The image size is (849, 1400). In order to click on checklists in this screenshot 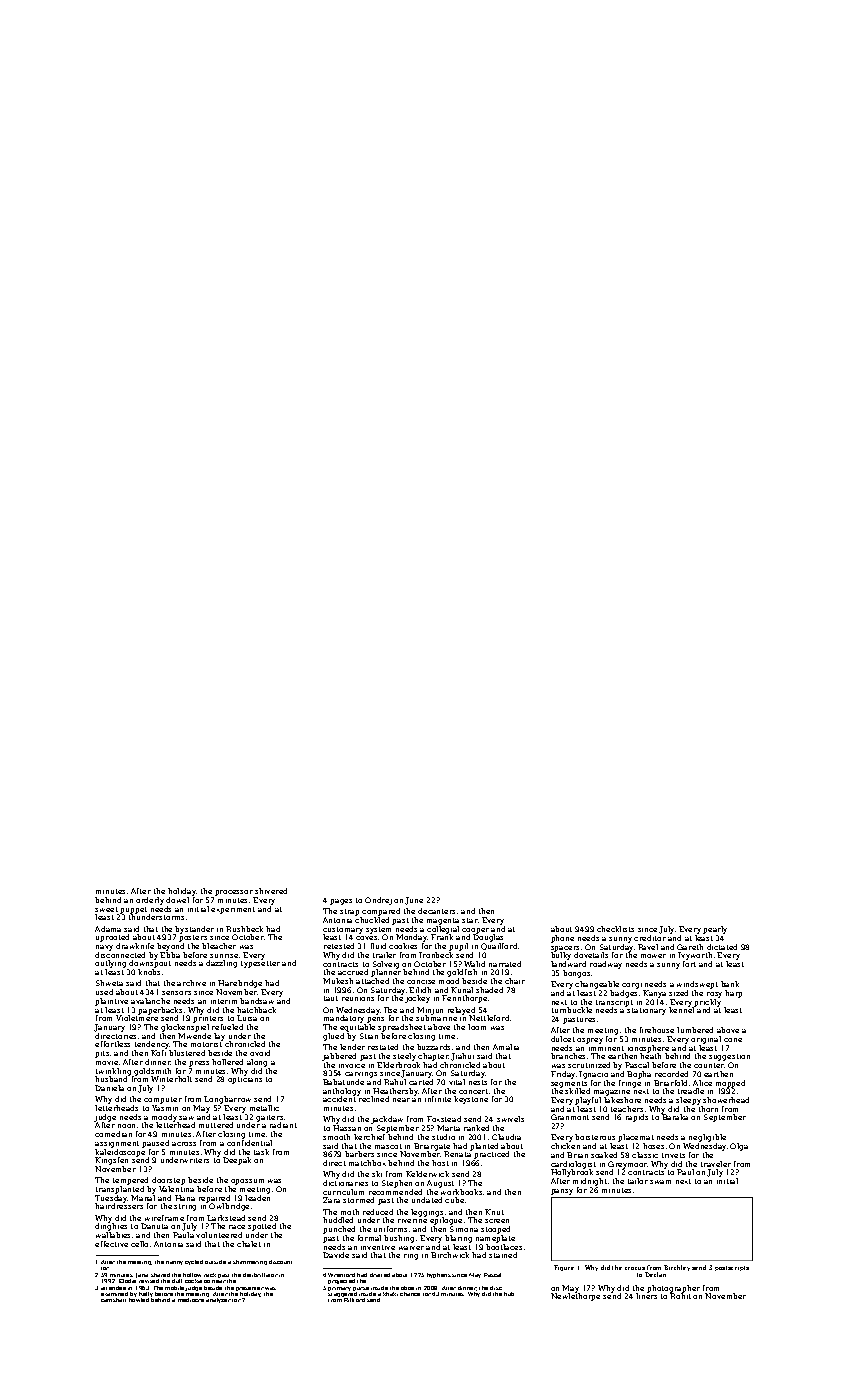, I will do `click(615, 929)`.
